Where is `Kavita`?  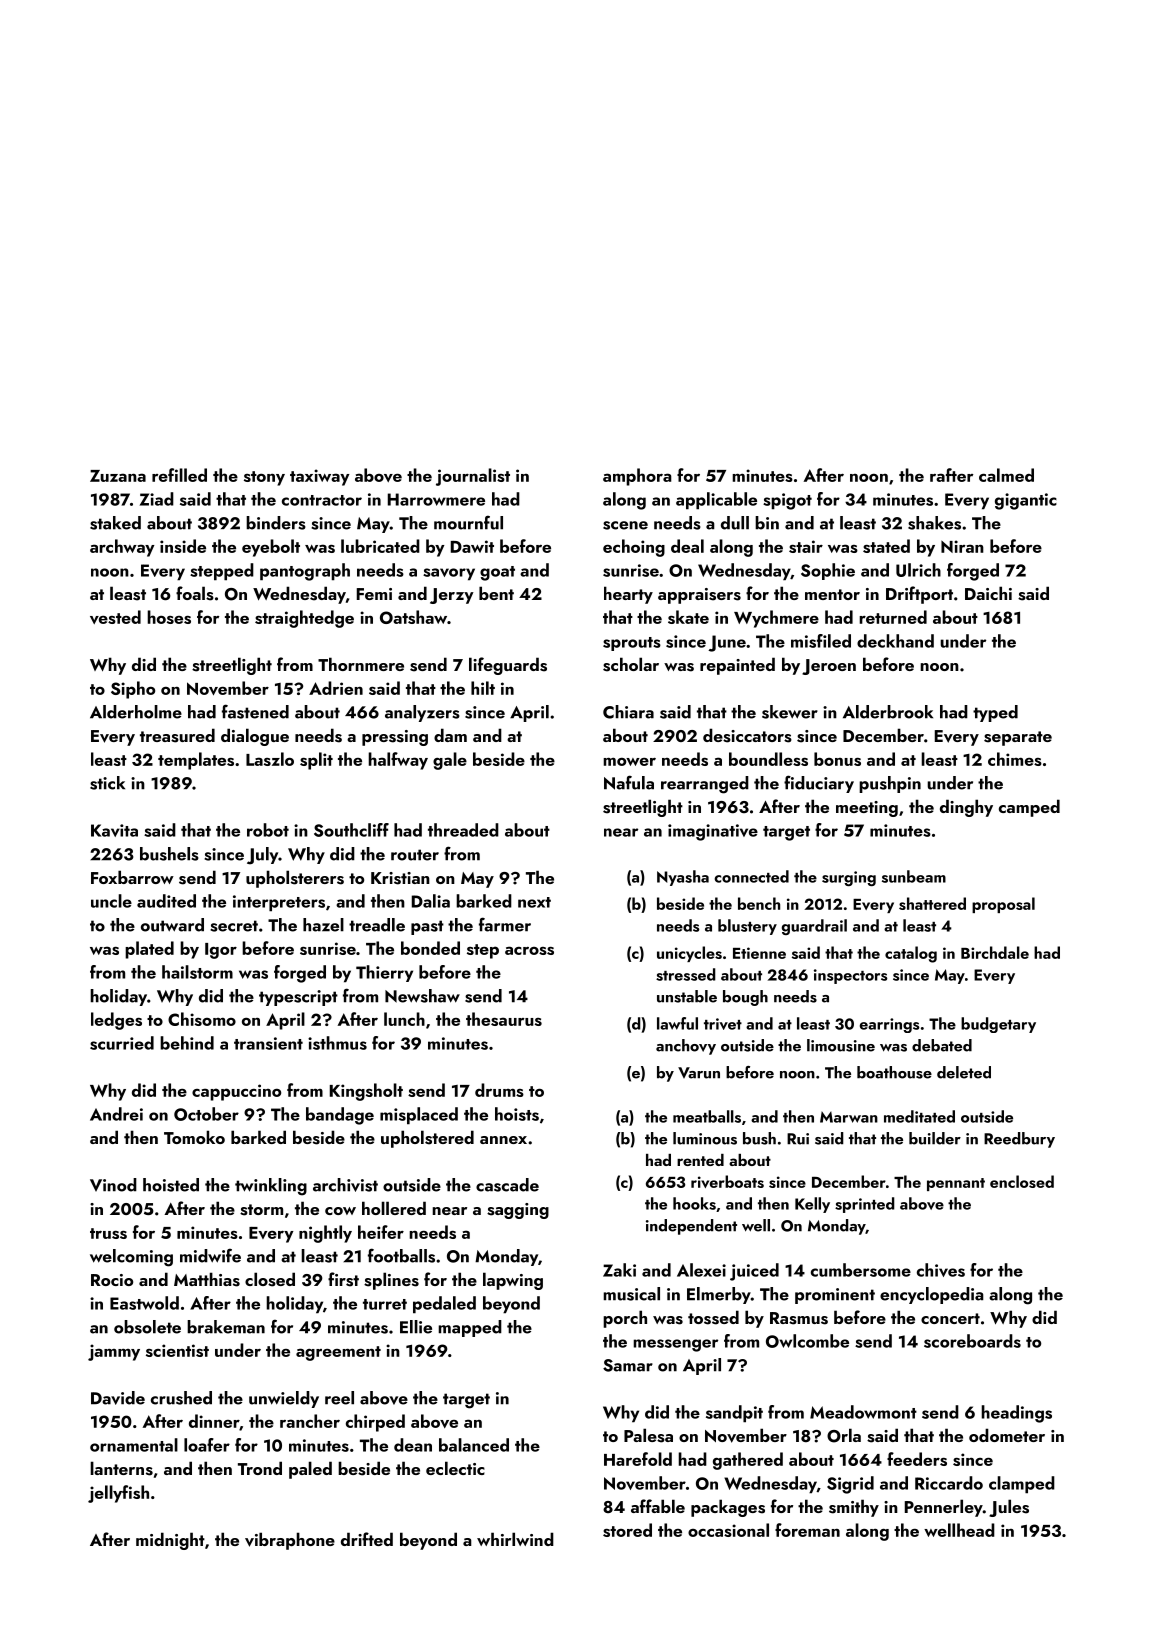
Kavita is located at coordinates (114, 830).
